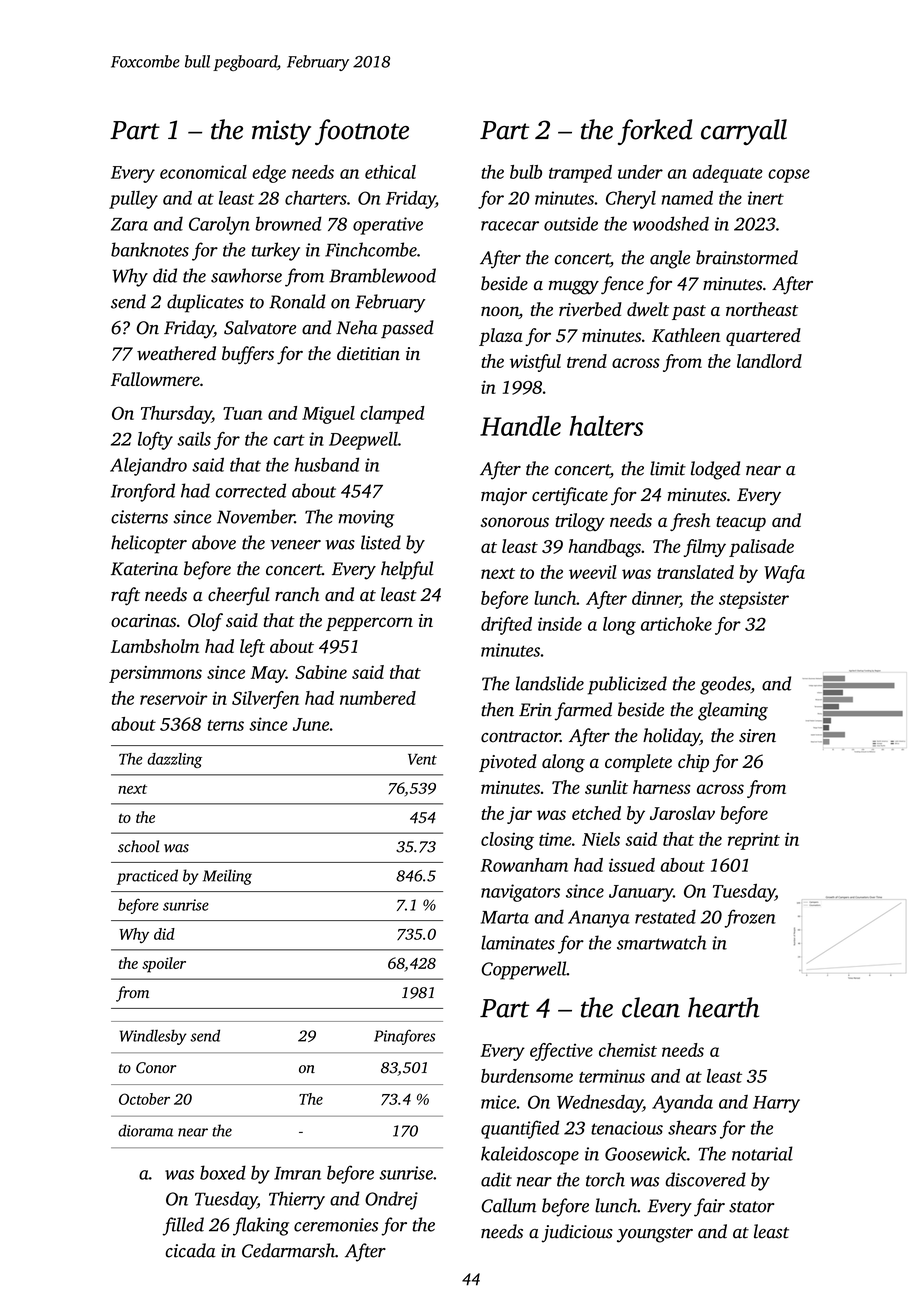  What do you see at coordinates (155, 379) in the screenshot?
I see `Fallowmere` at bounding box center [155, 379].
